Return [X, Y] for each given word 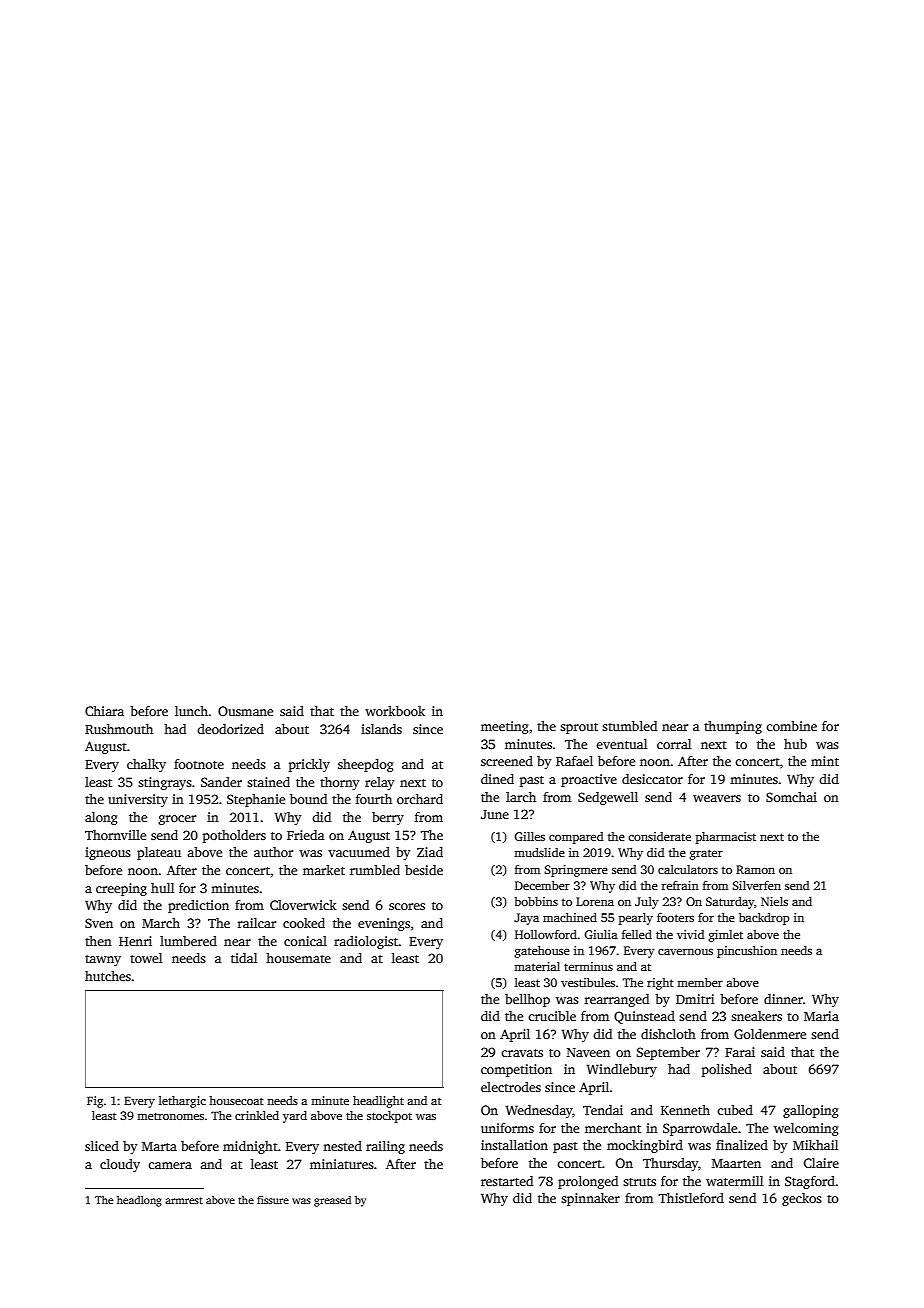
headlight [378, 1102]
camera [170, 1165]
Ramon [755, 869]
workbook [395, 711]
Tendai [603, 1110]
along [101, 818]
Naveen [588, 1052]
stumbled [629, 726]
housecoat [236, 1100]
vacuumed [359, 852]
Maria [821, 1016]
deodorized [230, 729]
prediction [198, 906]
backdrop [764, 919]
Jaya [526, 919]
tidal [244, 958]
